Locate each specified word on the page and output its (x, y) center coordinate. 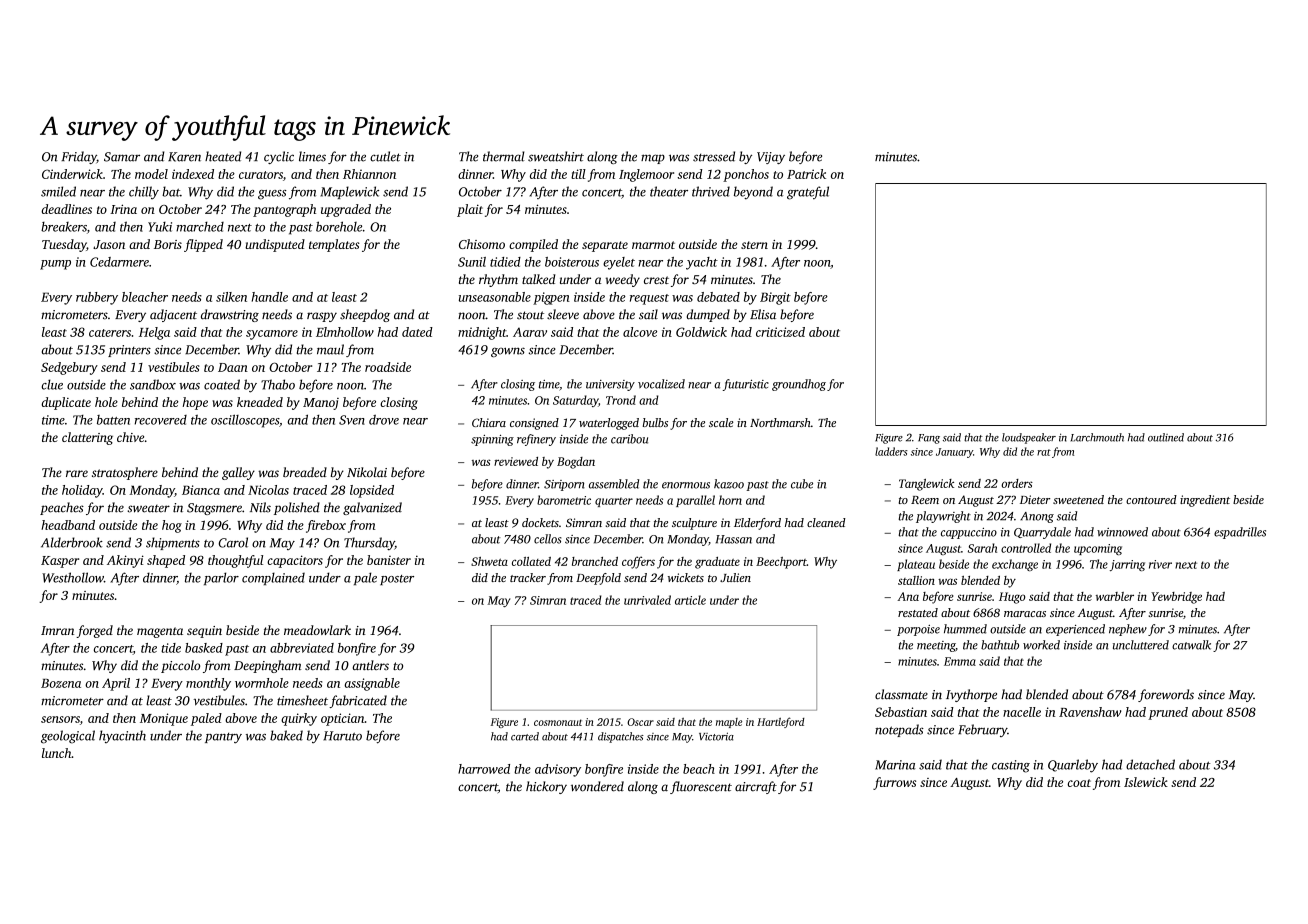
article (690, 600)
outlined (1166, 437)
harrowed (484, 769)
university (610, 385)
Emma (960, 661)
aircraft (756, 787)
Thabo (278, 384)
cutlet (385, 156)
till (578, 174)
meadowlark (317, 630)
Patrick (806, 174)
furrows (894, 783)
